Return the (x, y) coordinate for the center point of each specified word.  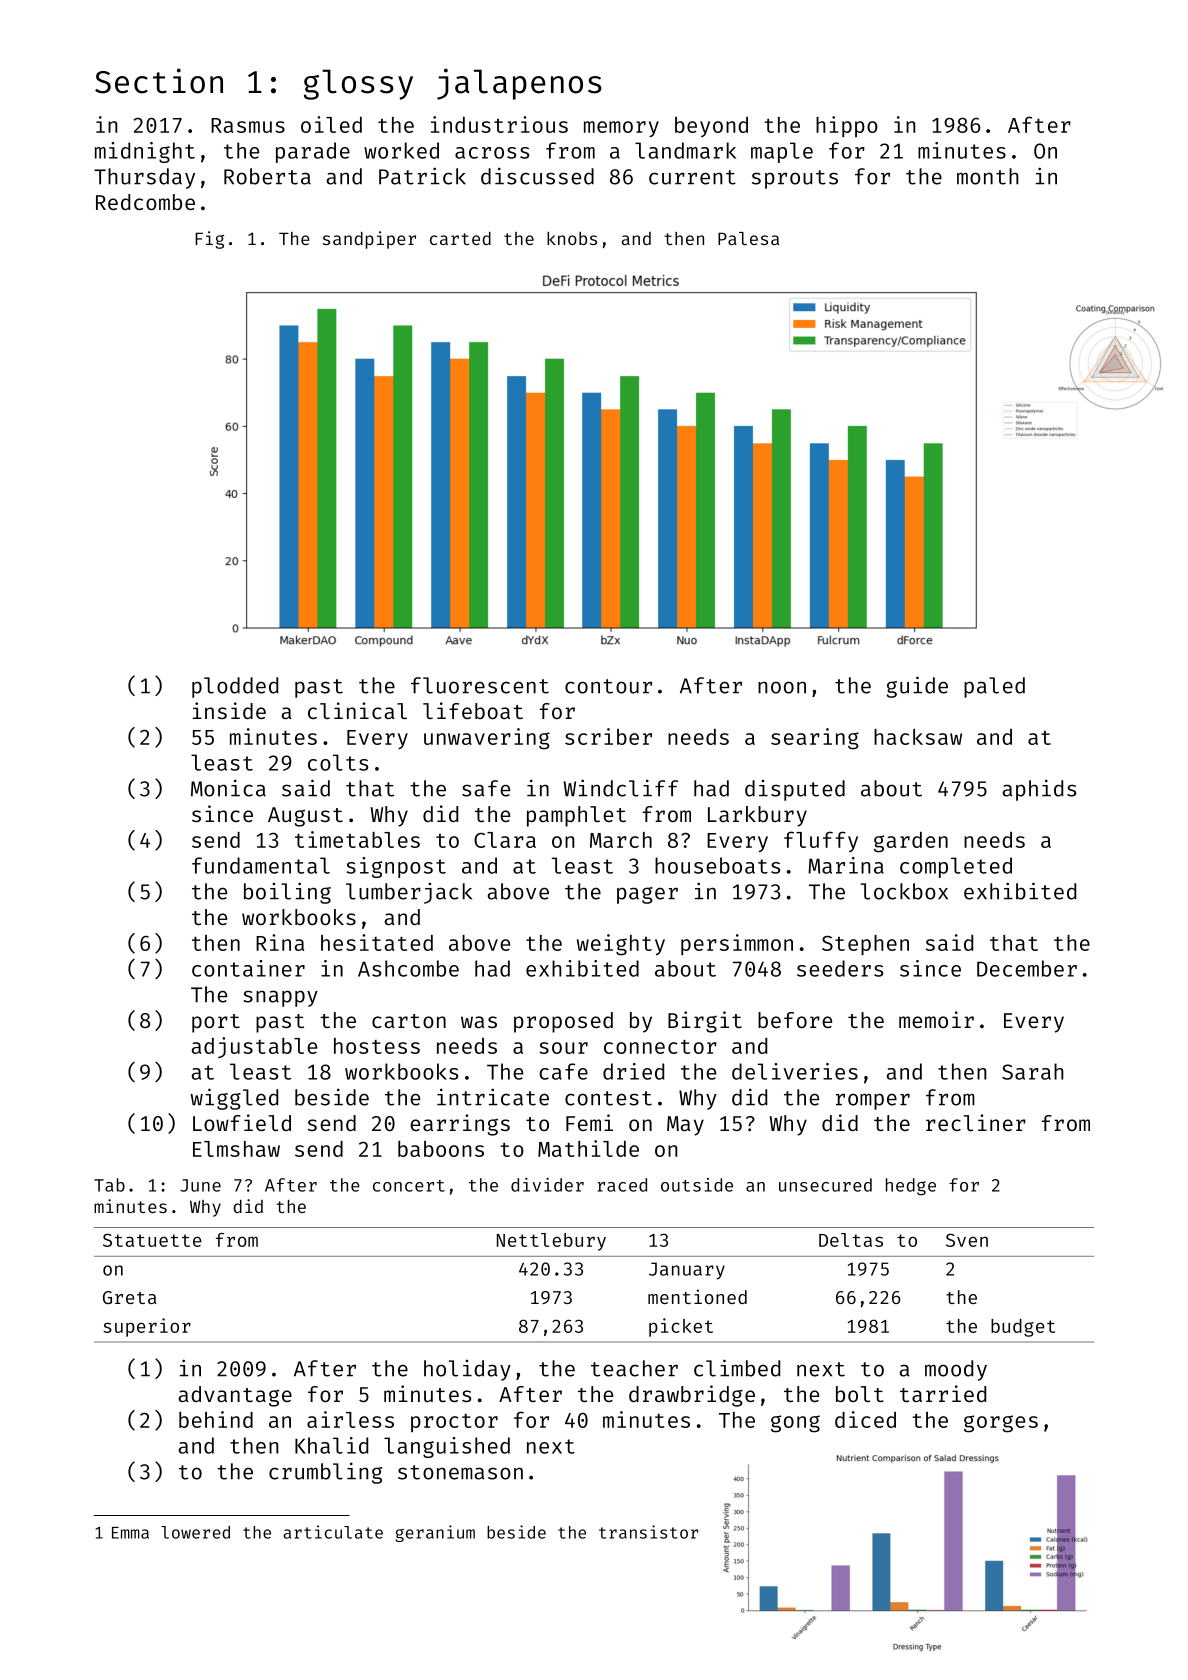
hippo (847, 126)
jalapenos (519, 84)
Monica (228, 788)
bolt (860, 1394)
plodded (235, 687)
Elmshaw (236, 1149)
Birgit (705, 1022)
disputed (795, 790)
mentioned (697, 1296)
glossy (358, 84)
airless (350, 1419)
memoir (936, 1019)
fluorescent (480, 685)
